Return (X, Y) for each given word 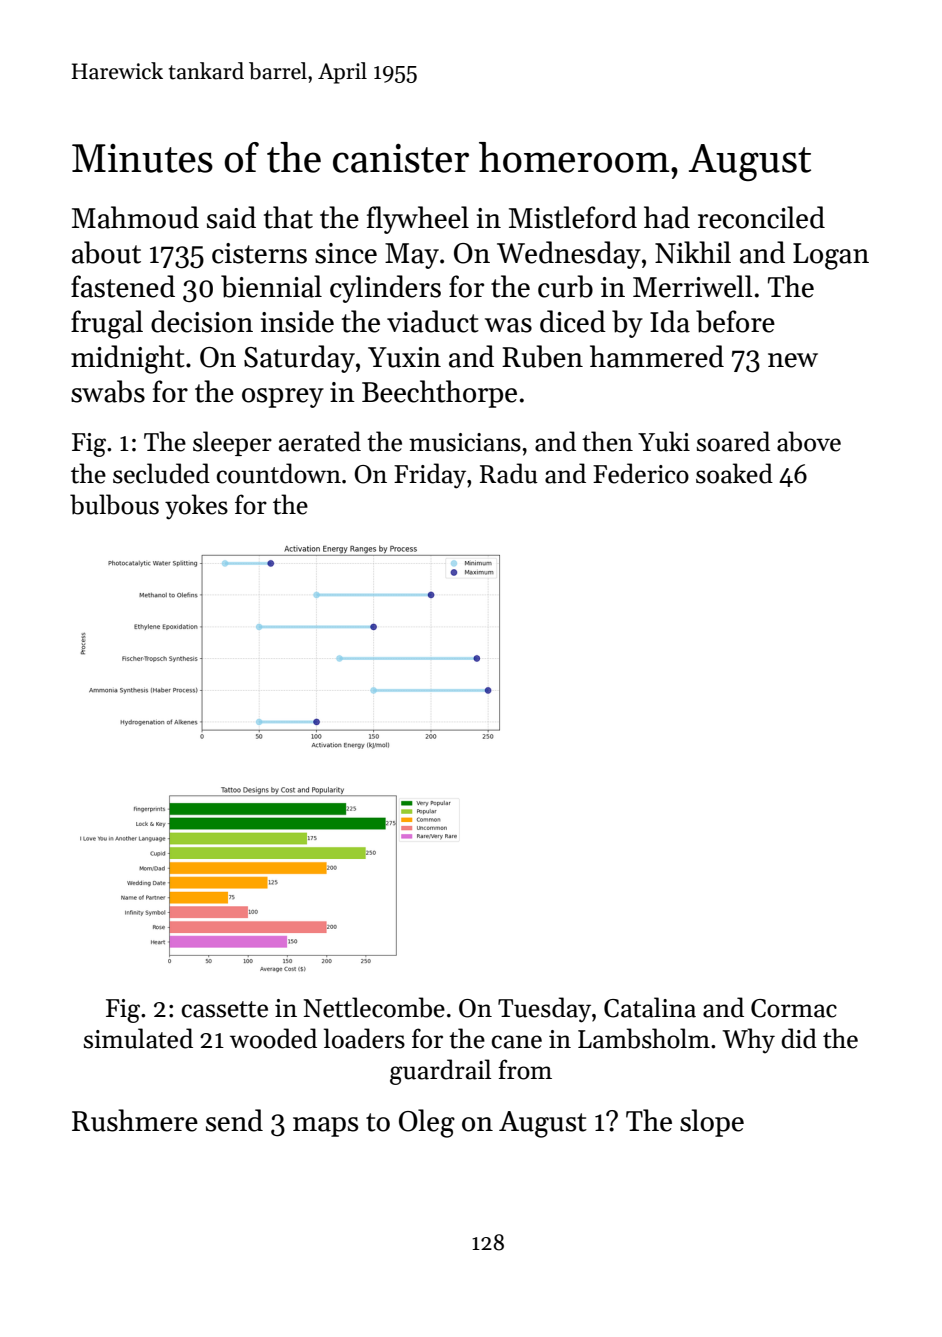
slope (712, 1123)
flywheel (418, 220)
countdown (279, 473)
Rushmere (135, 1120)
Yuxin (404, 357)
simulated (138, 1038)
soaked (734, 473)
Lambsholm (644, 1038)
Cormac (794, 1008)
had (667, 217)
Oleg (427, 1123)
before (735, 321)
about (106, 252)
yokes (196, 507)
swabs (108, 391)
